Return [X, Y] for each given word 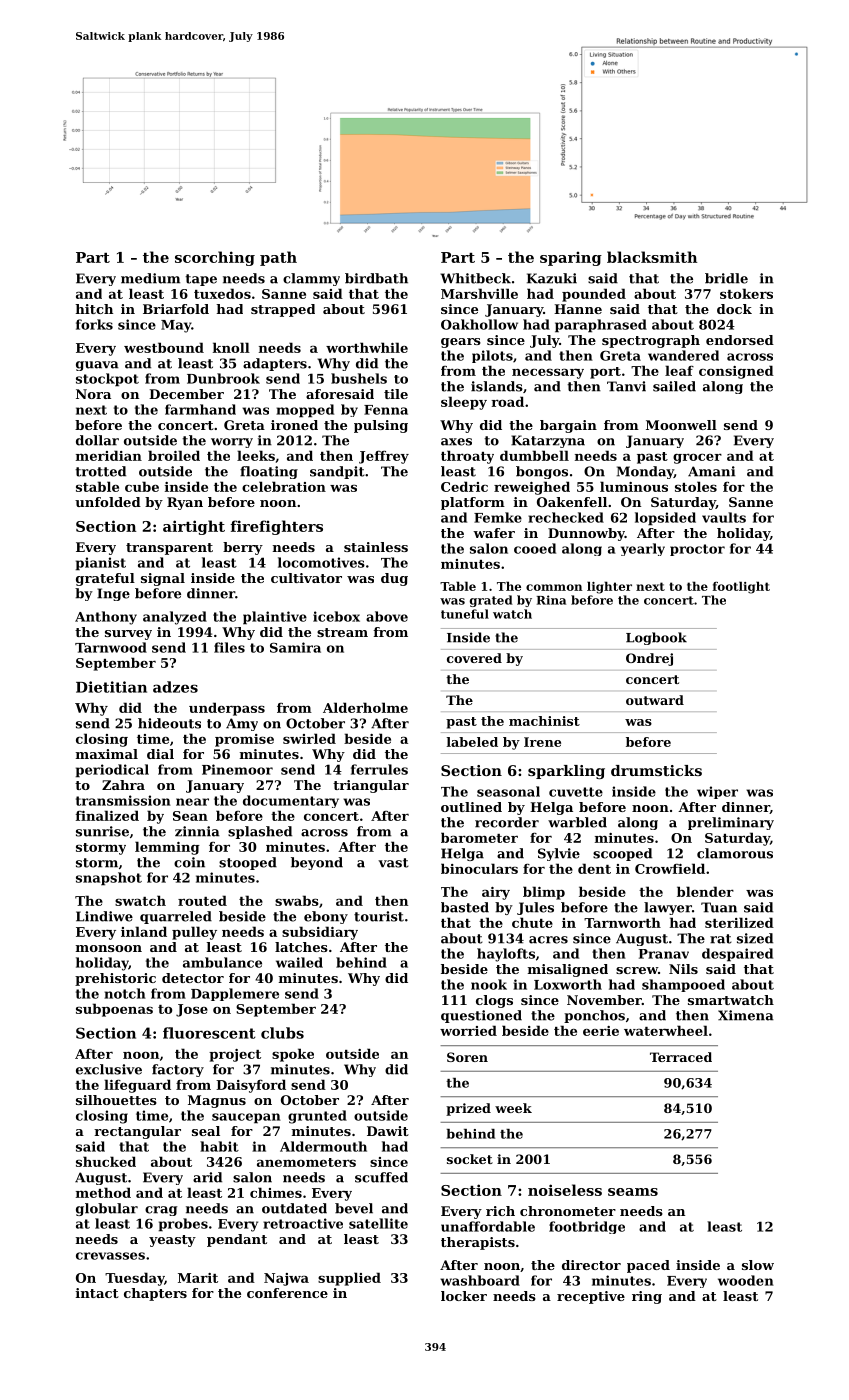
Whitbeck [475, 278]
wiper [717, 792]
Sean [190, 816]
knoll [231, 347]
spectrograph [651, 341]
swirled [309, 738]
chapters [155, 1294]
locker [464, 1296]
